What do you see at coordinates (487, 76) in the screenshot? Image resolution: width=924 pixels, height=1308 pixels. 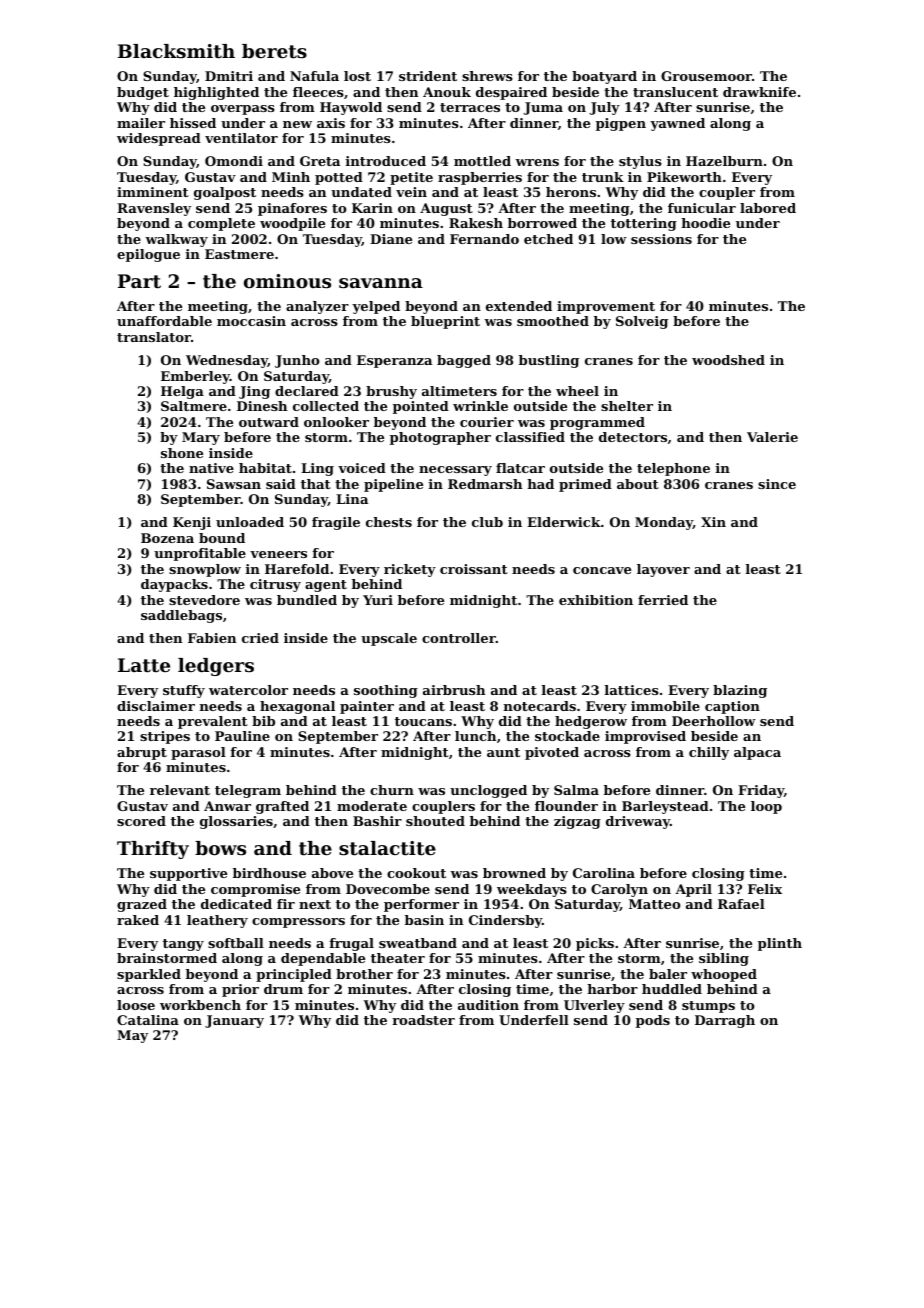 I see `shrews` at bounding box center [487, 76].
